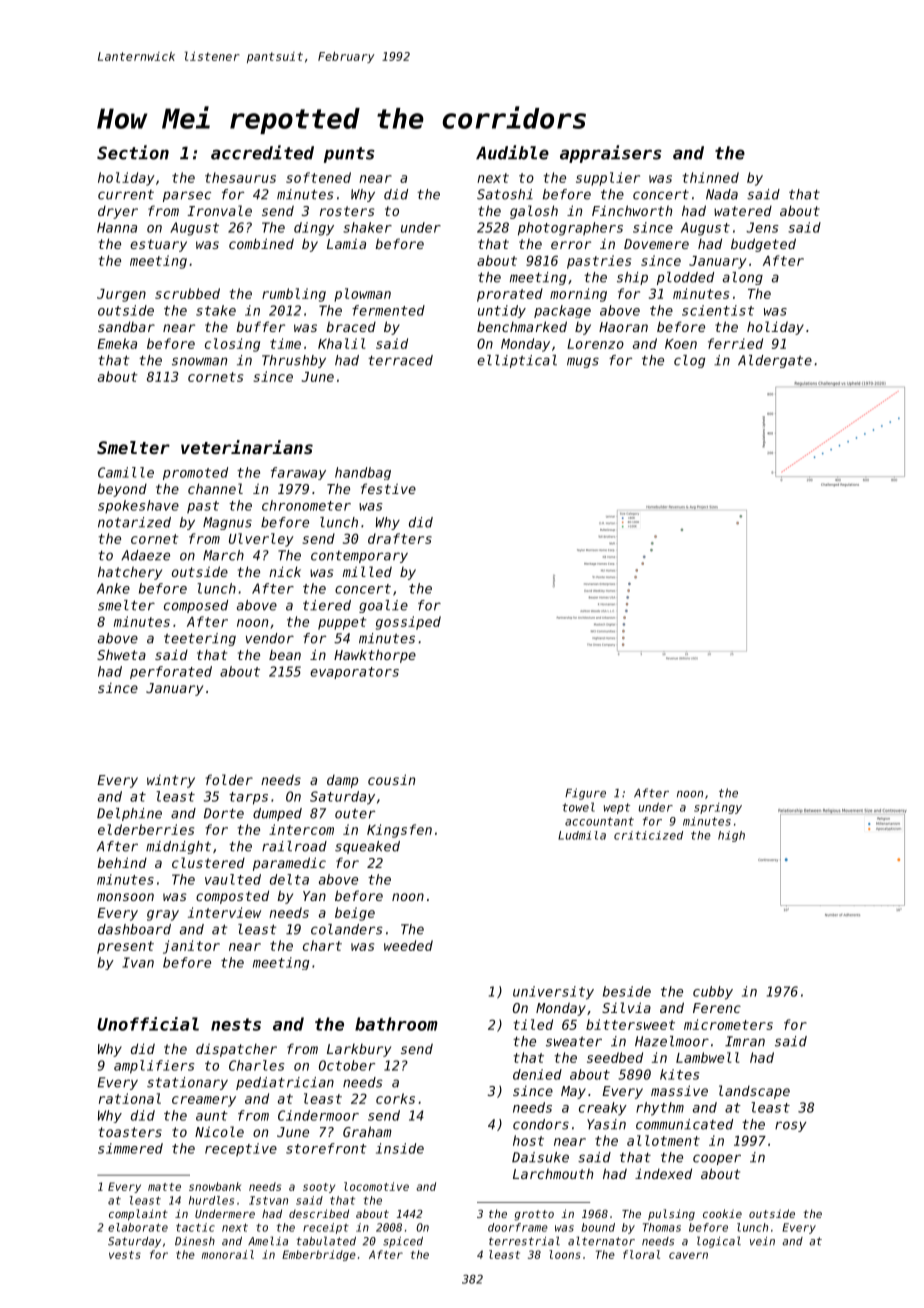  Describe the element at coordinates (583, 362) in the page. I see `mugs` at that location.
